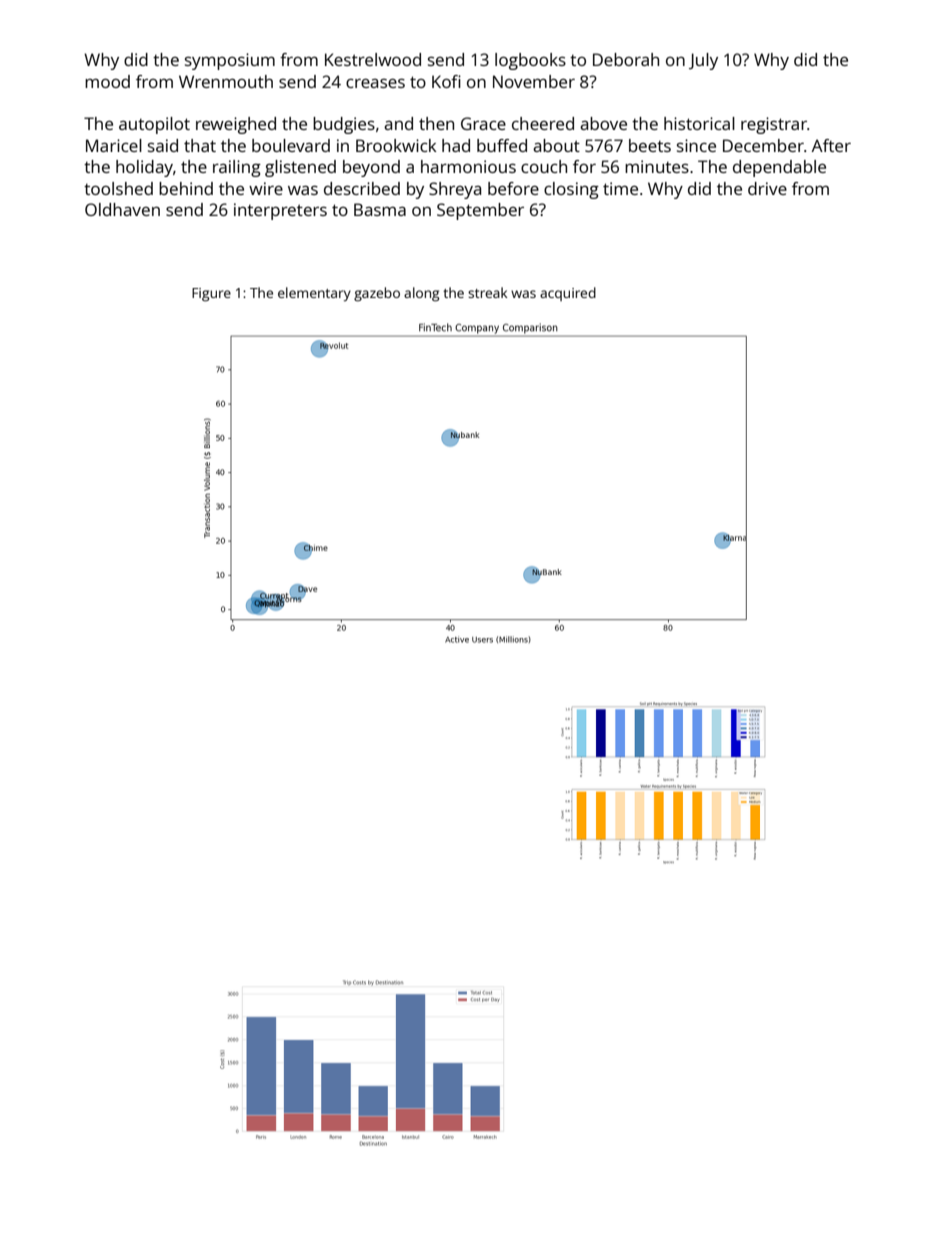 This screenshot has height=1233, width=952. Describe the element at coordinates (396, 145) in the screenshot. I see `Brookwick` at that location.
